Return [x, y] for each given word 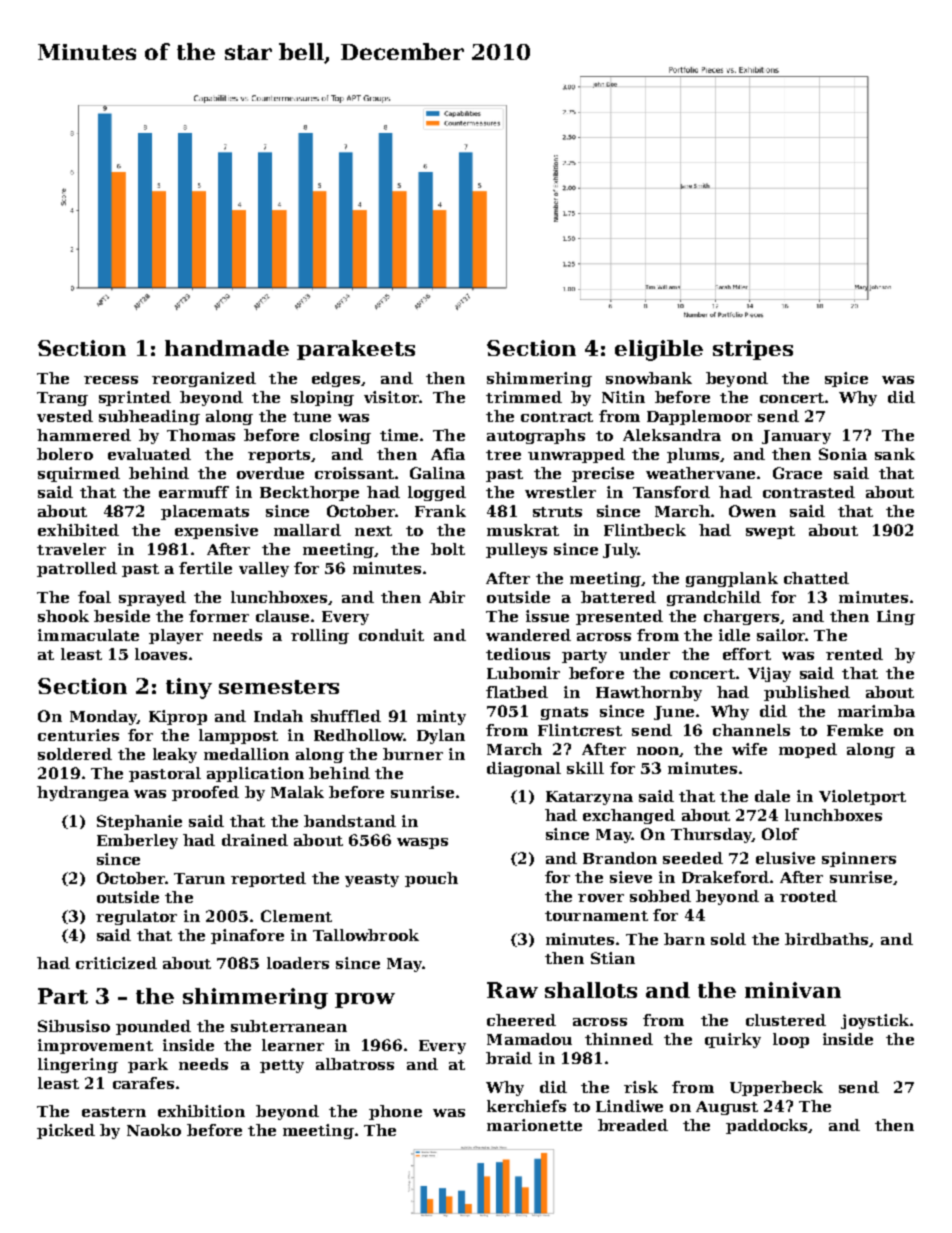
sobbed [660, 896]
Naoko [154, 1130]
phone [395, 1112]
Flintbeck [645, 530]
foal [94, 597]
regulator [136, 917]
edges [336, 379]
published [807, 693]
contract [557, 417]
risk [641, 1087]
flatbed [517, 692]
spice [846, 379]
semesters [279, 687]
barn [684, 939]
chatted [816, 578]
